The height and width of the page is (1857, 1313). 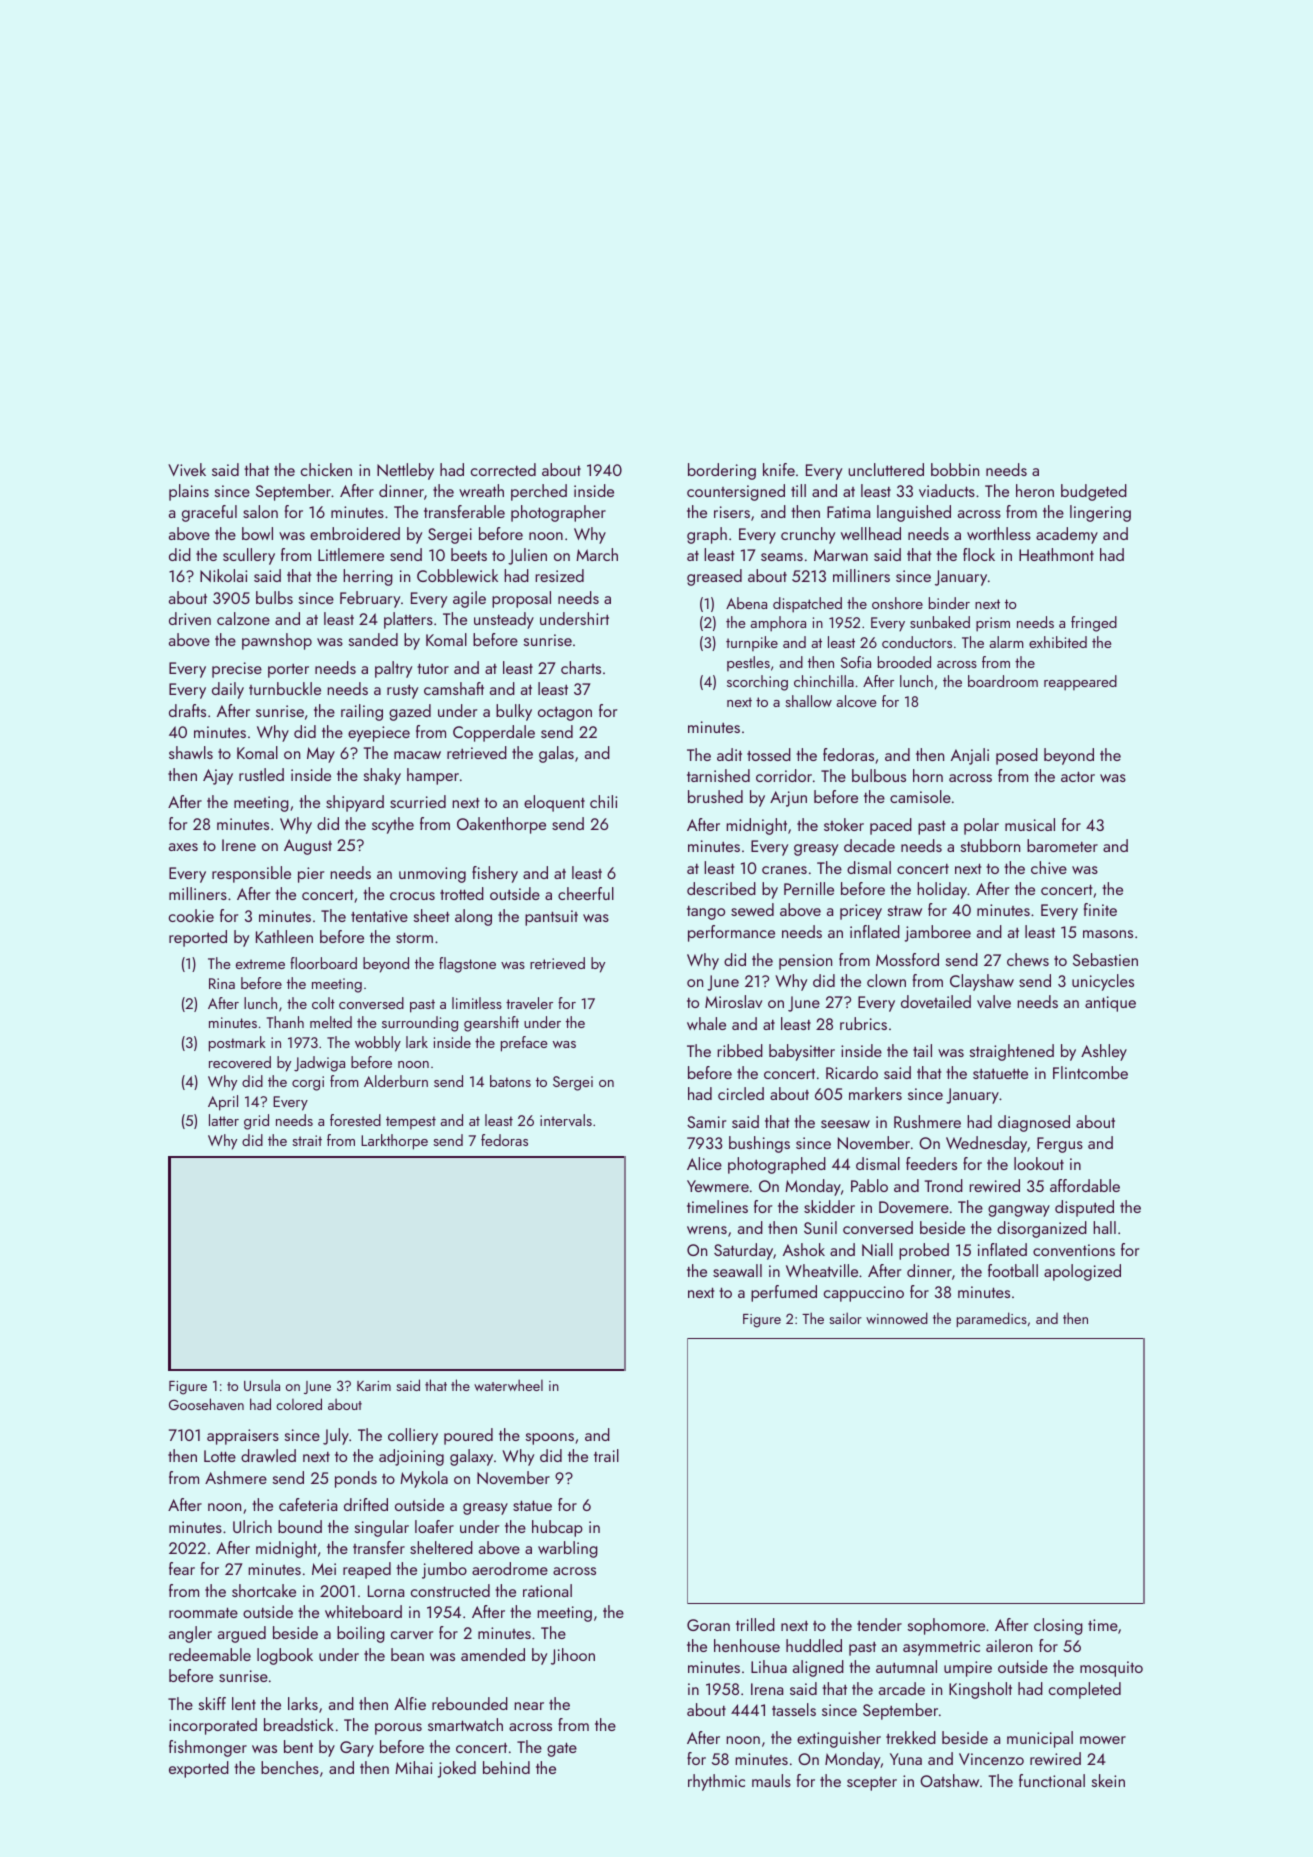 What do you see at coordinates (897, 1318) in the page?
I see `winnowed` at bounding box center [897, 1318].
